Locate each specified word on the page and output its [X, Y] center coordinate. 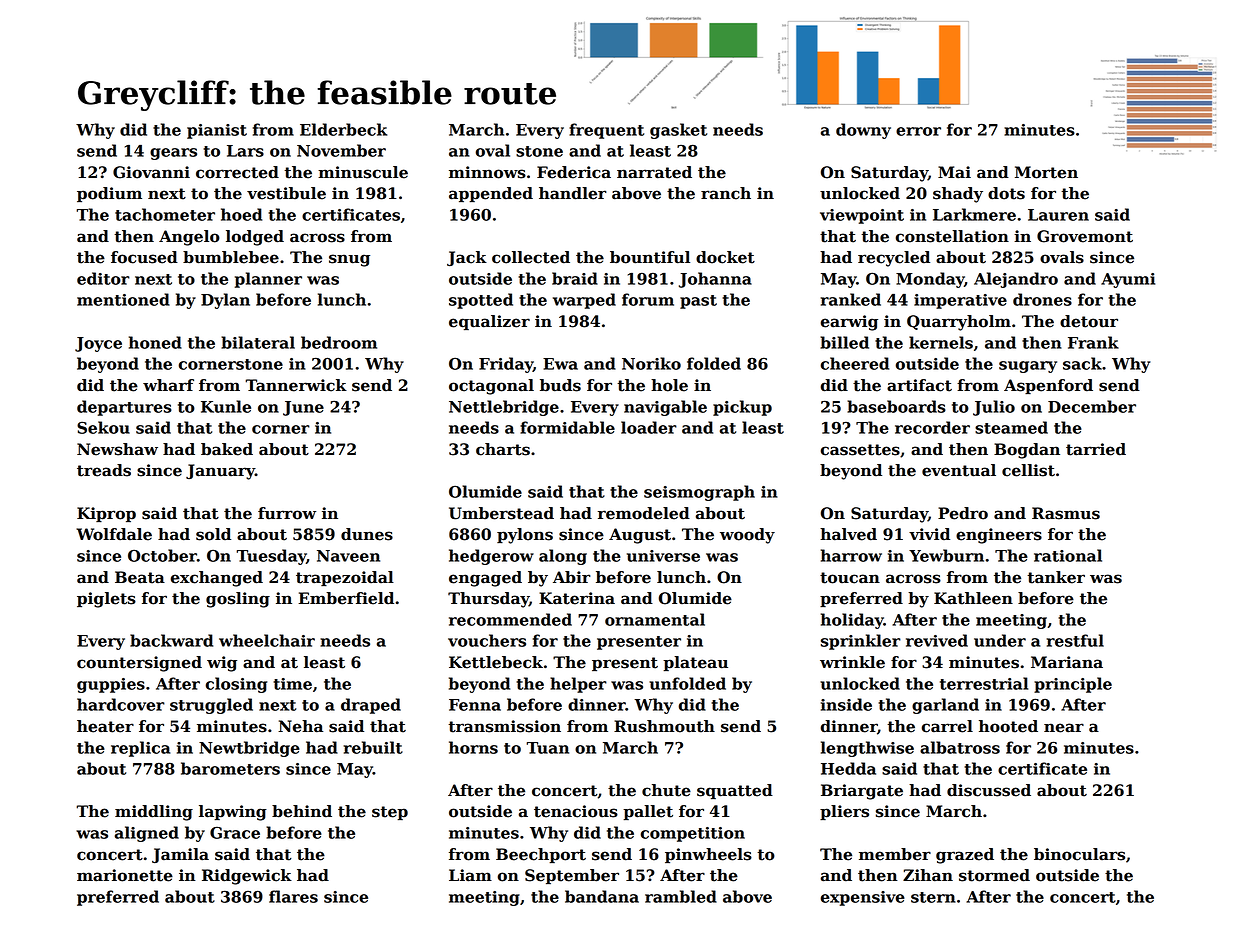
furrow [287, 513]
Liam [470, 875]
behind [302, 811]
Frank [1093, 342]
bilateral [258, 342]
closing [236, 685]
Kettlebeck [496, 662]
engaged [485, 579]
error [918, 131]
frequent [606, 131]
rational [1068, 555]
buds [560, 385]
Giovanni [151, 172]
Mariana [1067, 662]
